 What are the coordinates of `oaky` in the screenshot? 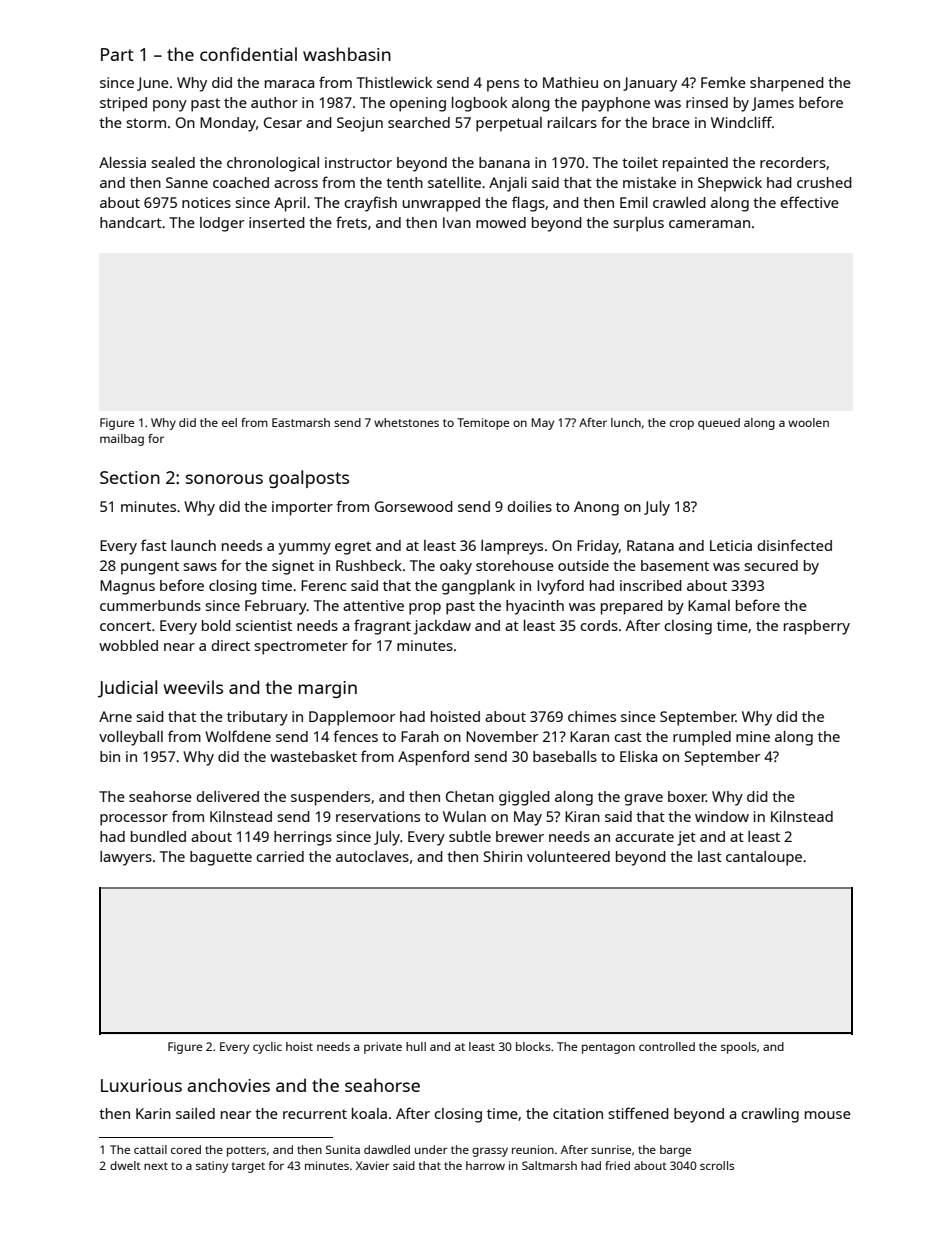 It's located at (456, 567).
